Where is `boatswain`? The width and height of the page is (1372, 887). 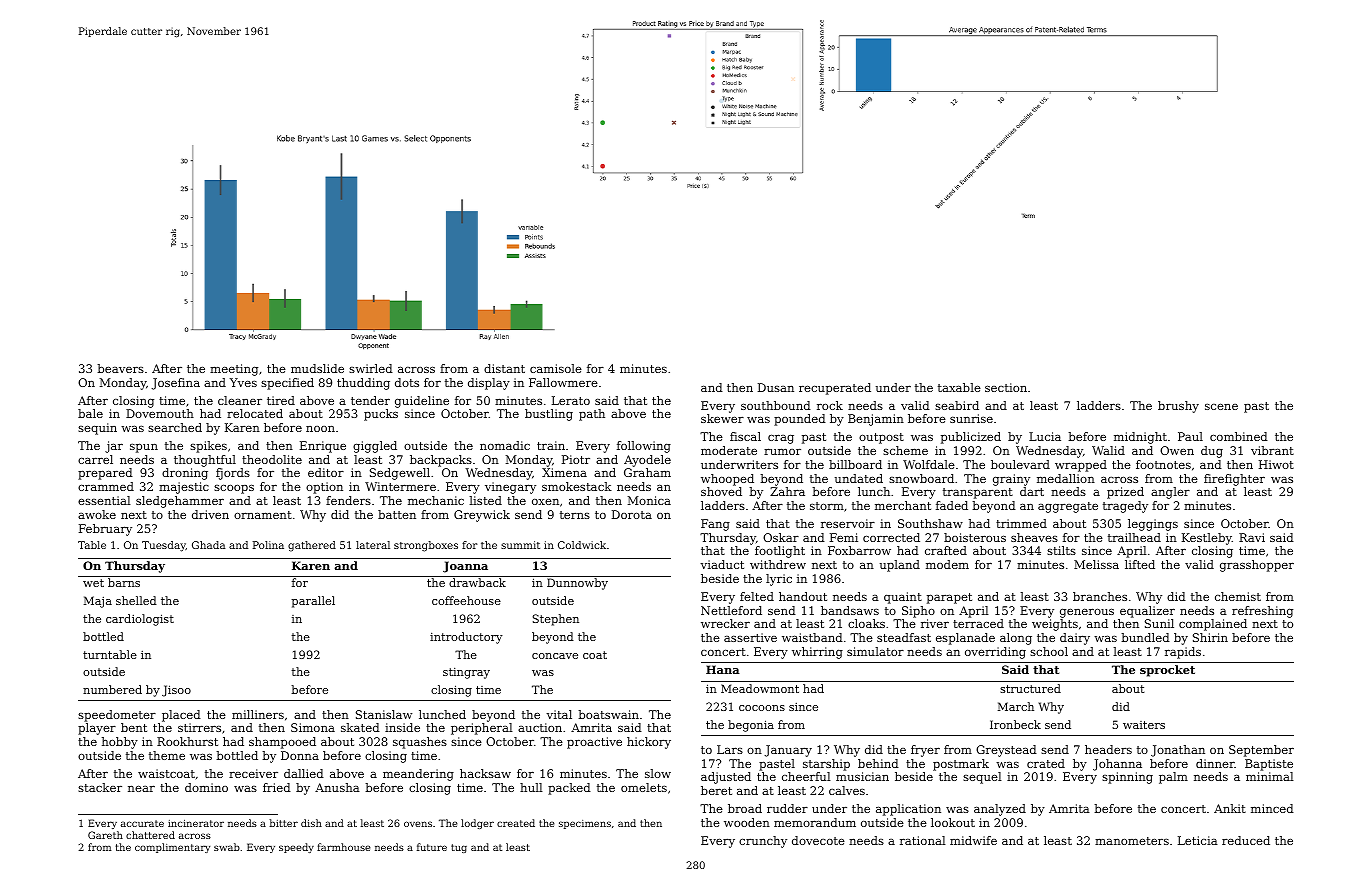 boatswain is located at coordinates (609, 714).
